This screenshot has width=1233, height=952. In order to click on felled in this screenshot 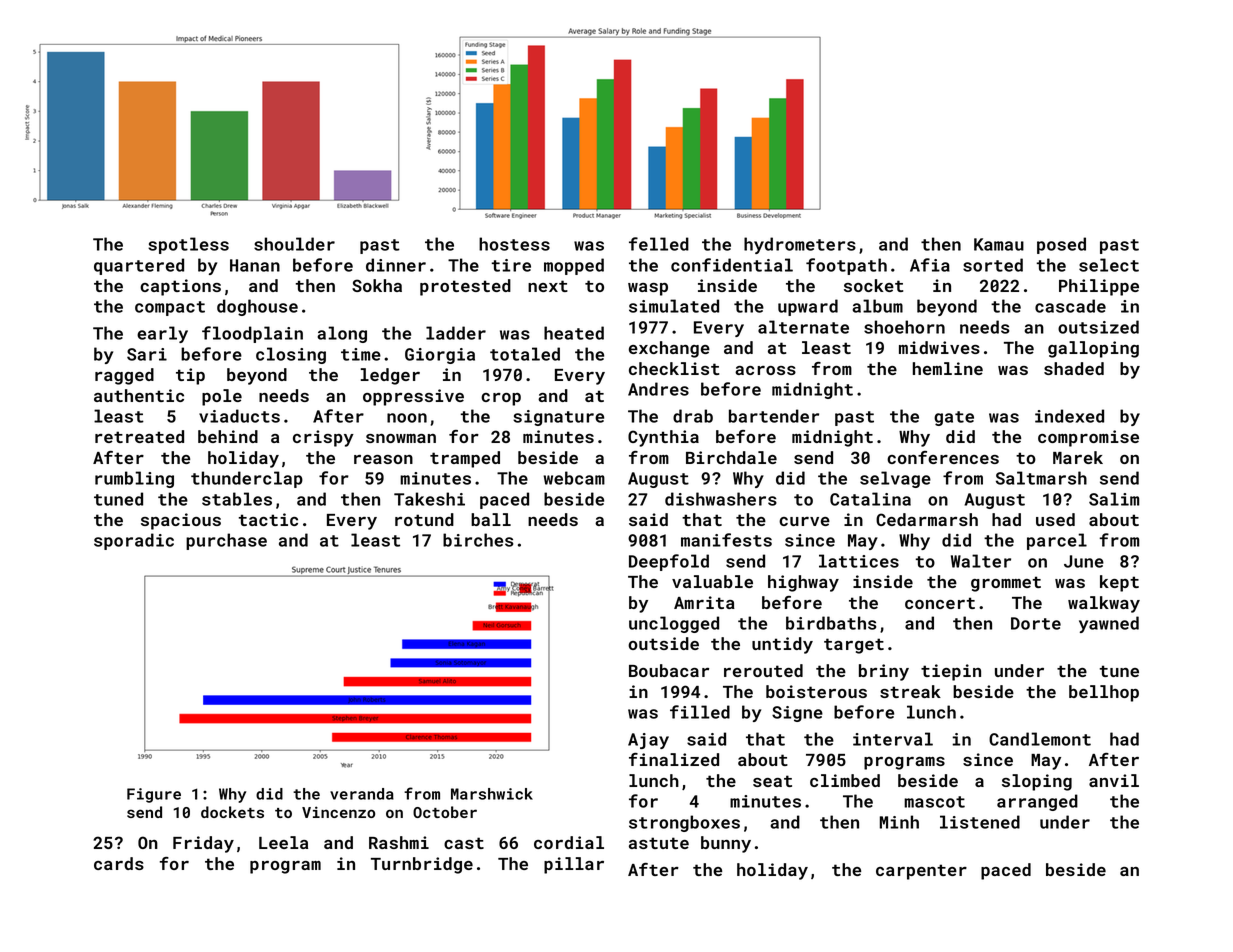, I will do `click(659, 244)`.
